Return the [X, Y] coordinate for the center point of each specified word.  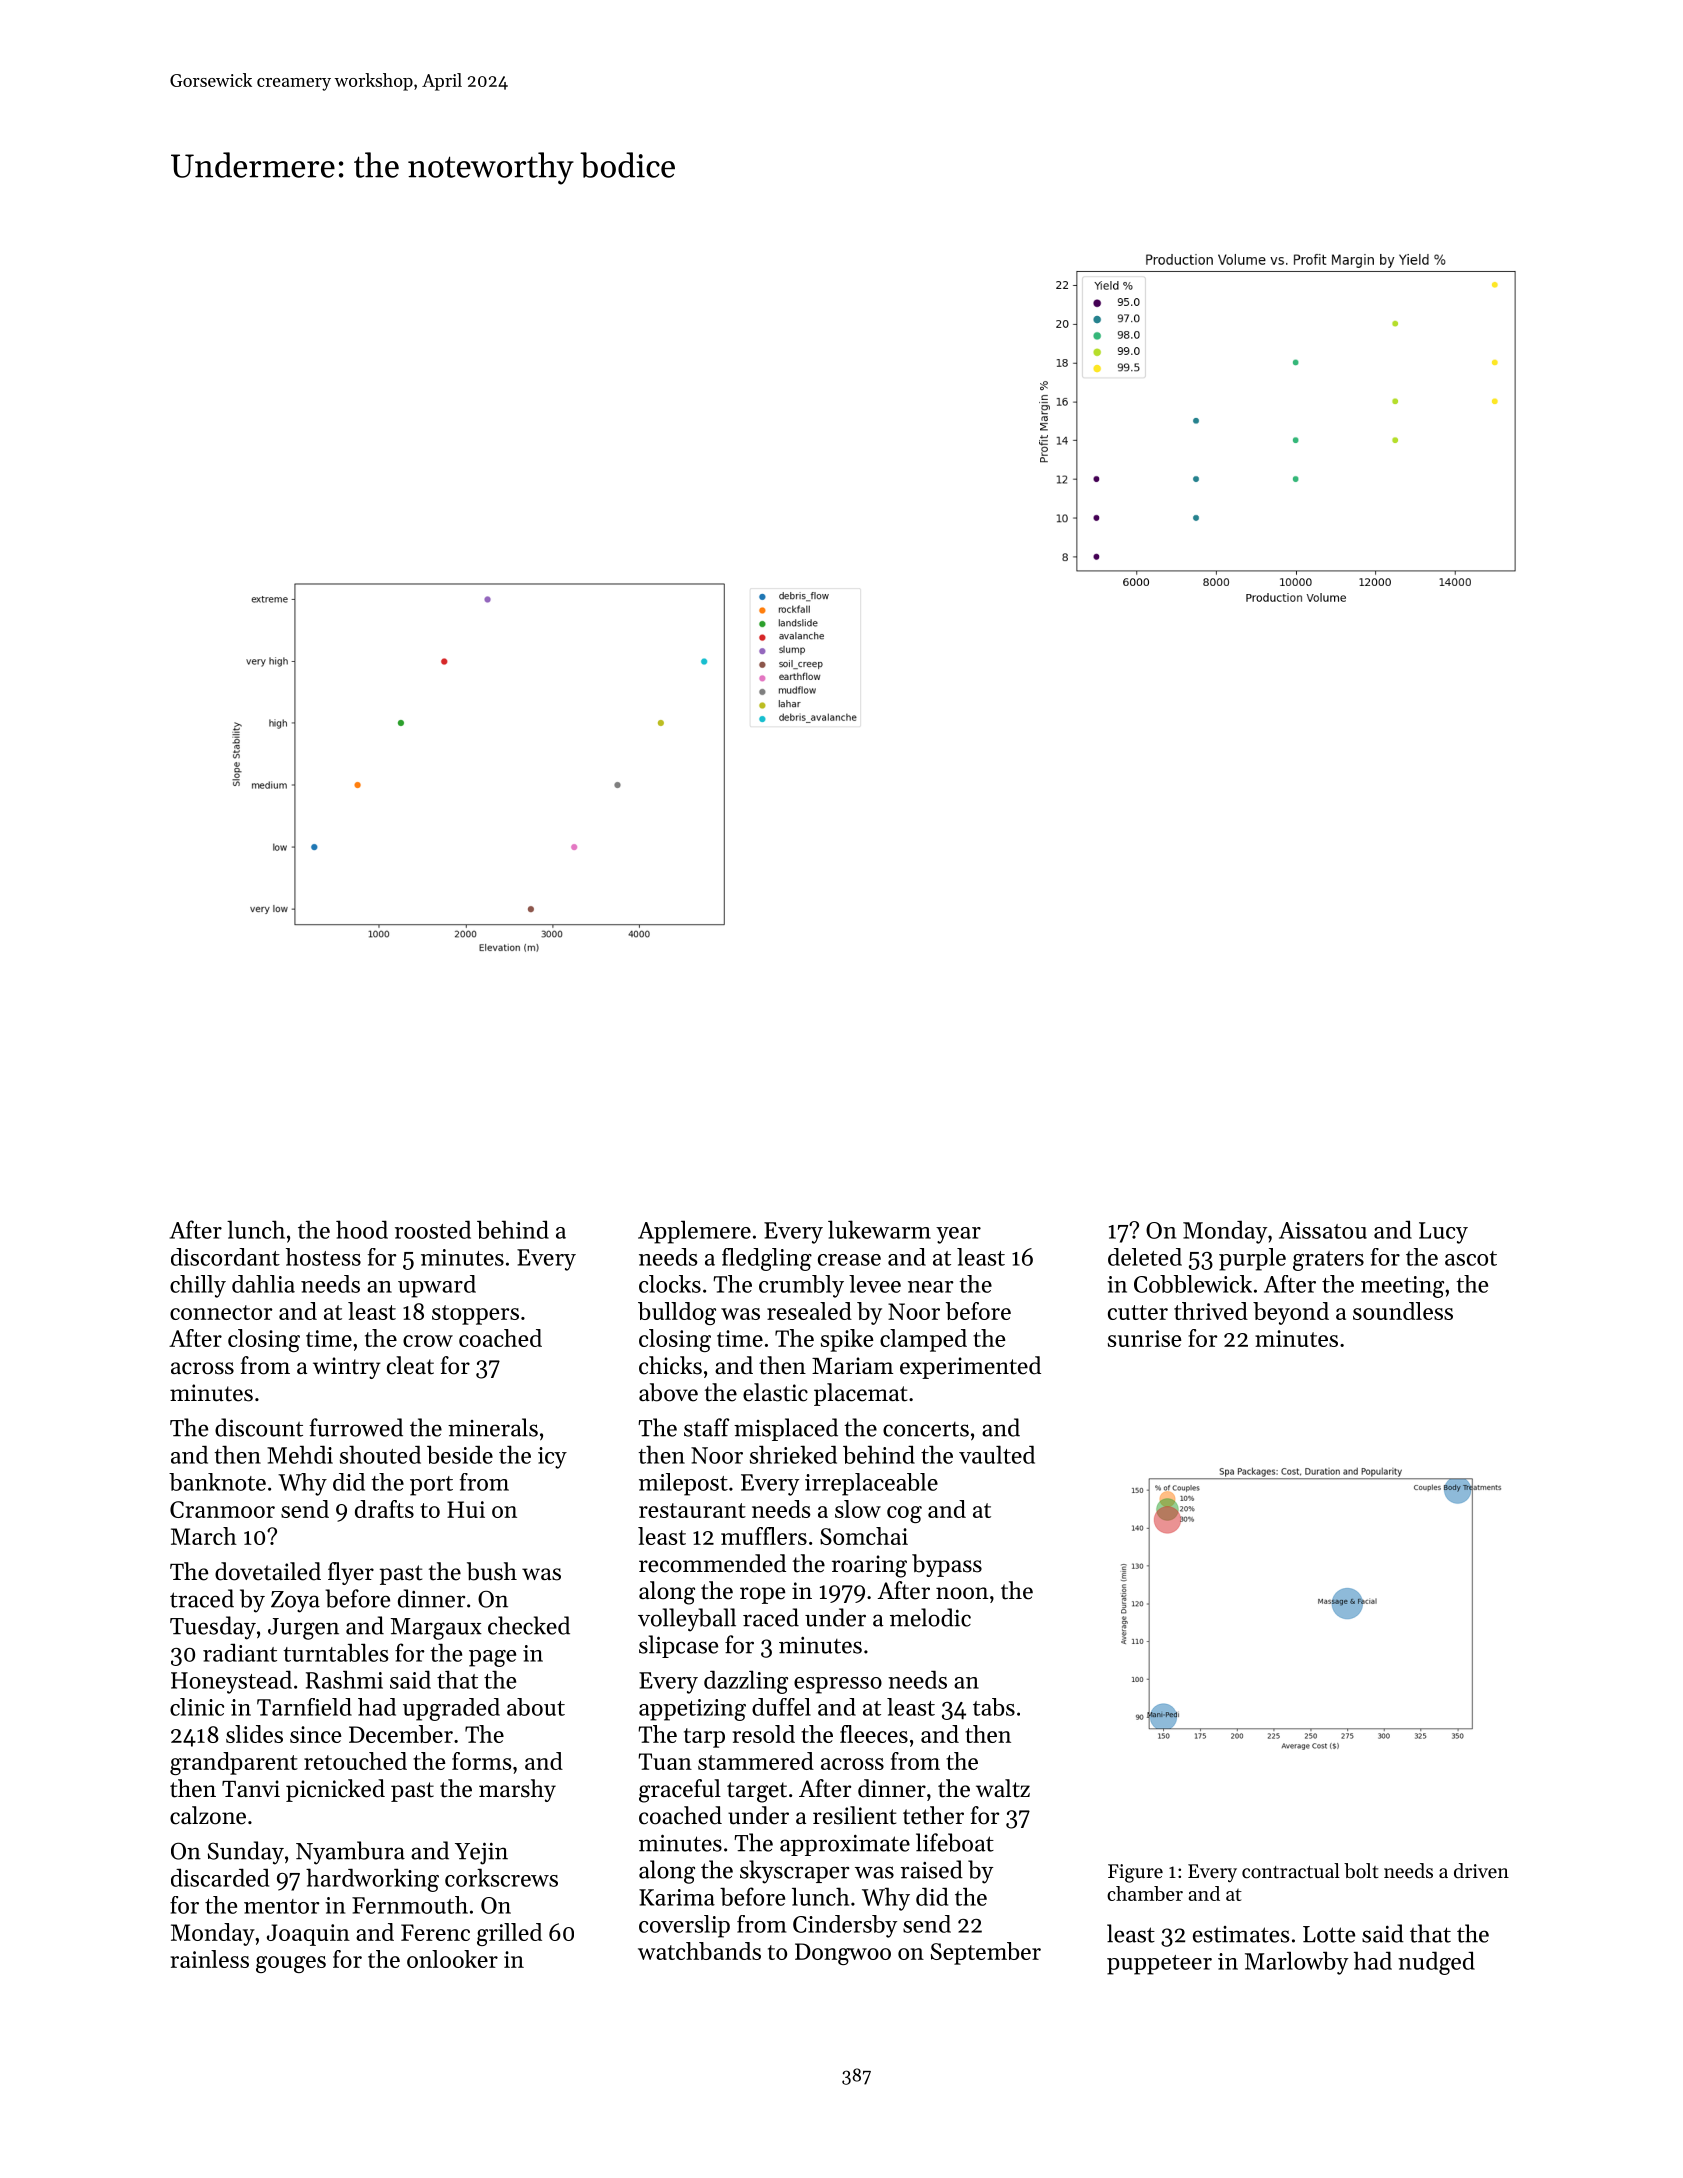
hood [362, 1229]
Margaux [436, 1629]
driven [1481, 1871]
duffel [781, 1707]
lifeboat [955, 1842]
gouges [291, 1964]
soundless [1403, 1311]
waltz [1003, 1788]
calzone [208, 1815]
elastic [775, 1392]
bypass [947, 1565]
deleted [1145, 1257]
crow [428, 1341]
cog [904, 1514]
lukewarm [879, 1229]
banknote [217, 1482]
